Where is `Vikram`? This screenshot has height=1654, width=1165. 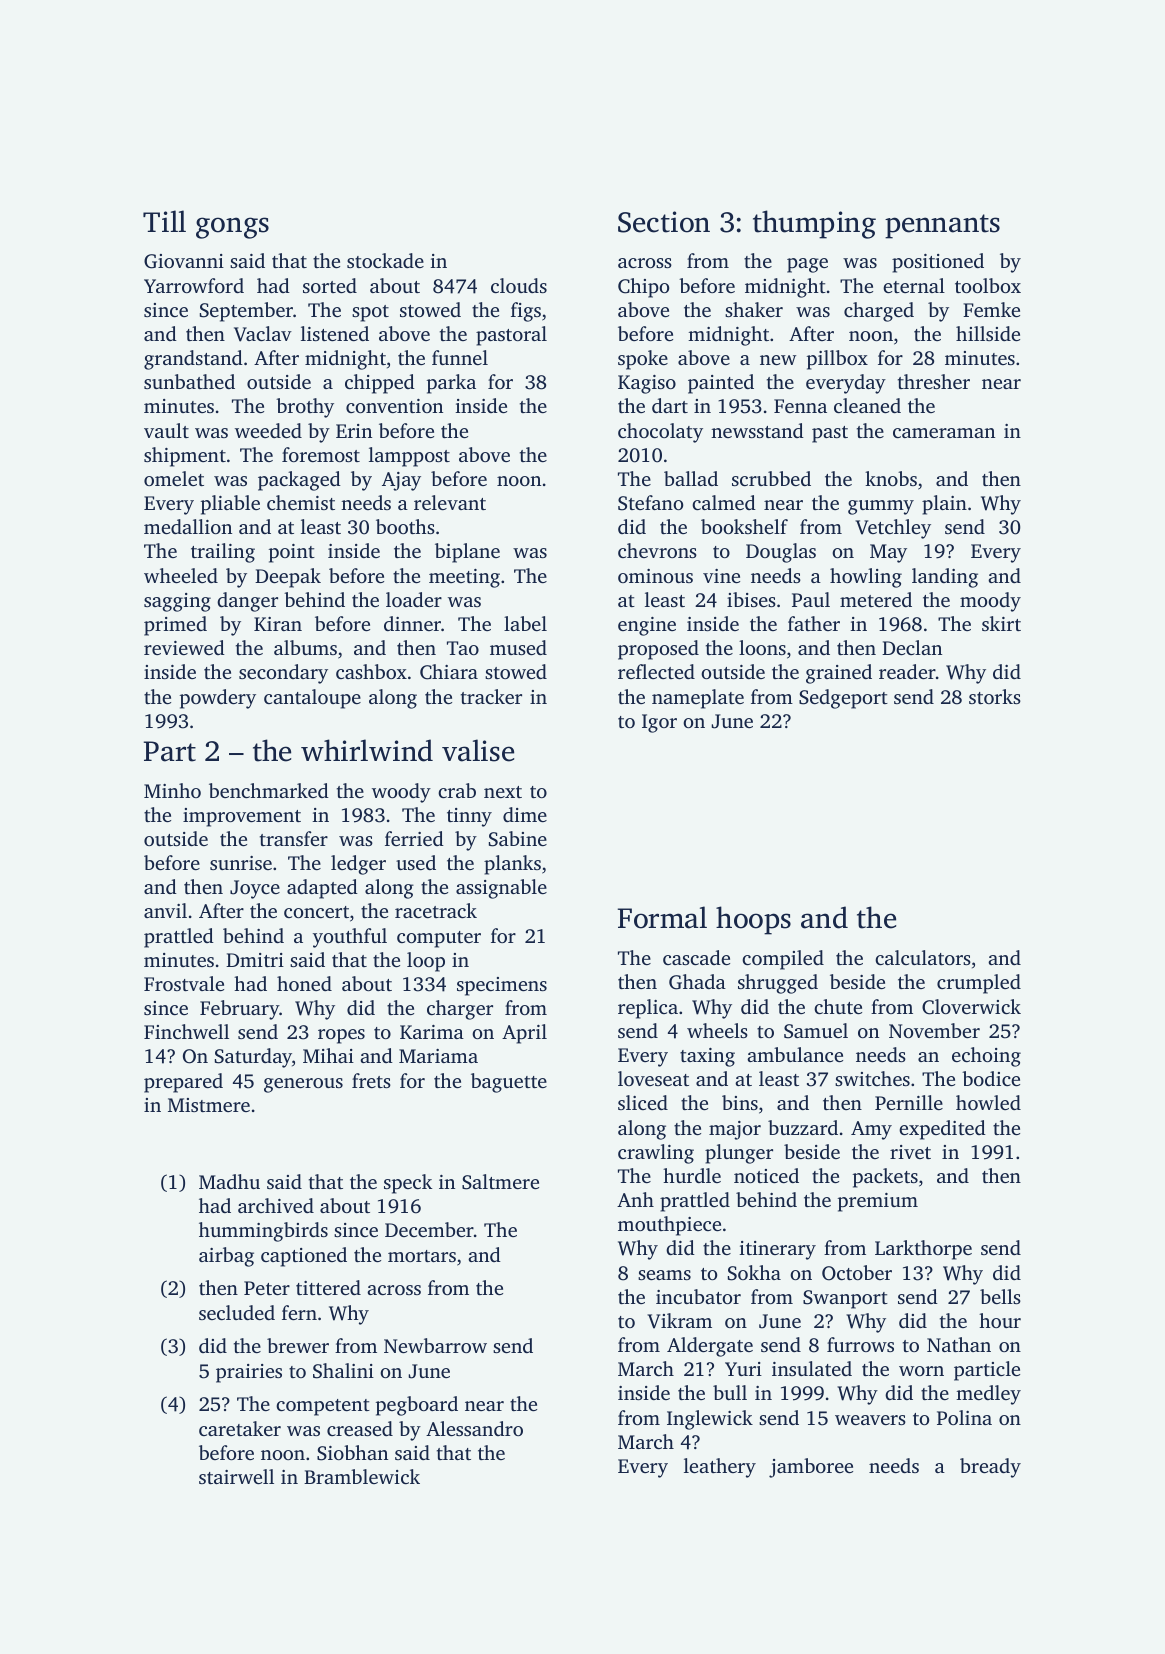 Vikram is located at coordinates (679, 1321).
